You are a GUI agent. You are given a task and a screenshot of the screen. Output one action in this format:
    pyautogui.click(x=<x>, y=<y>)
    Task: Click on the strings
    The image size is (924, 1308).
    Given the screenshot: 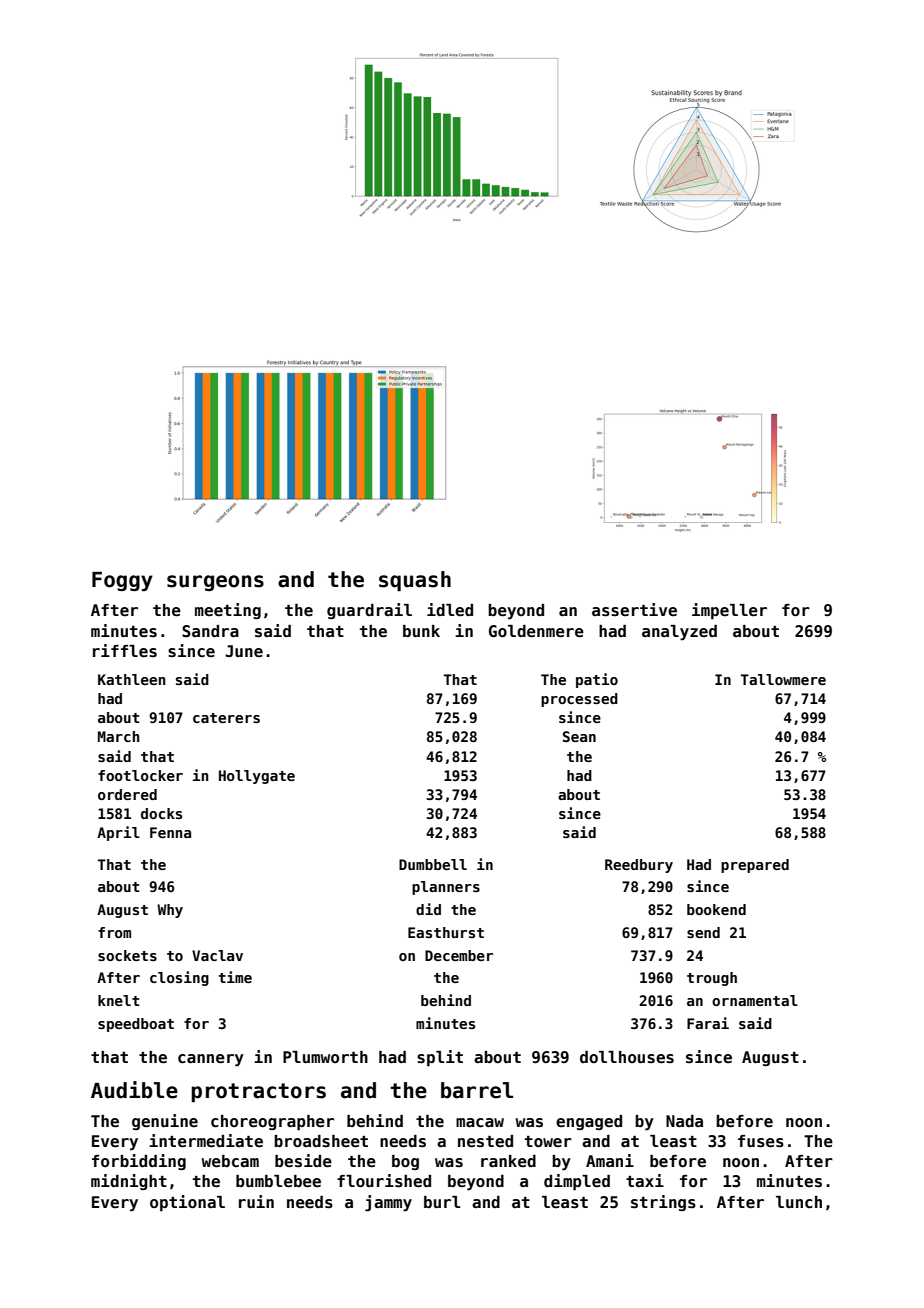 What is the action you would take?
    pyautogui.click(x=663, y=1203)
